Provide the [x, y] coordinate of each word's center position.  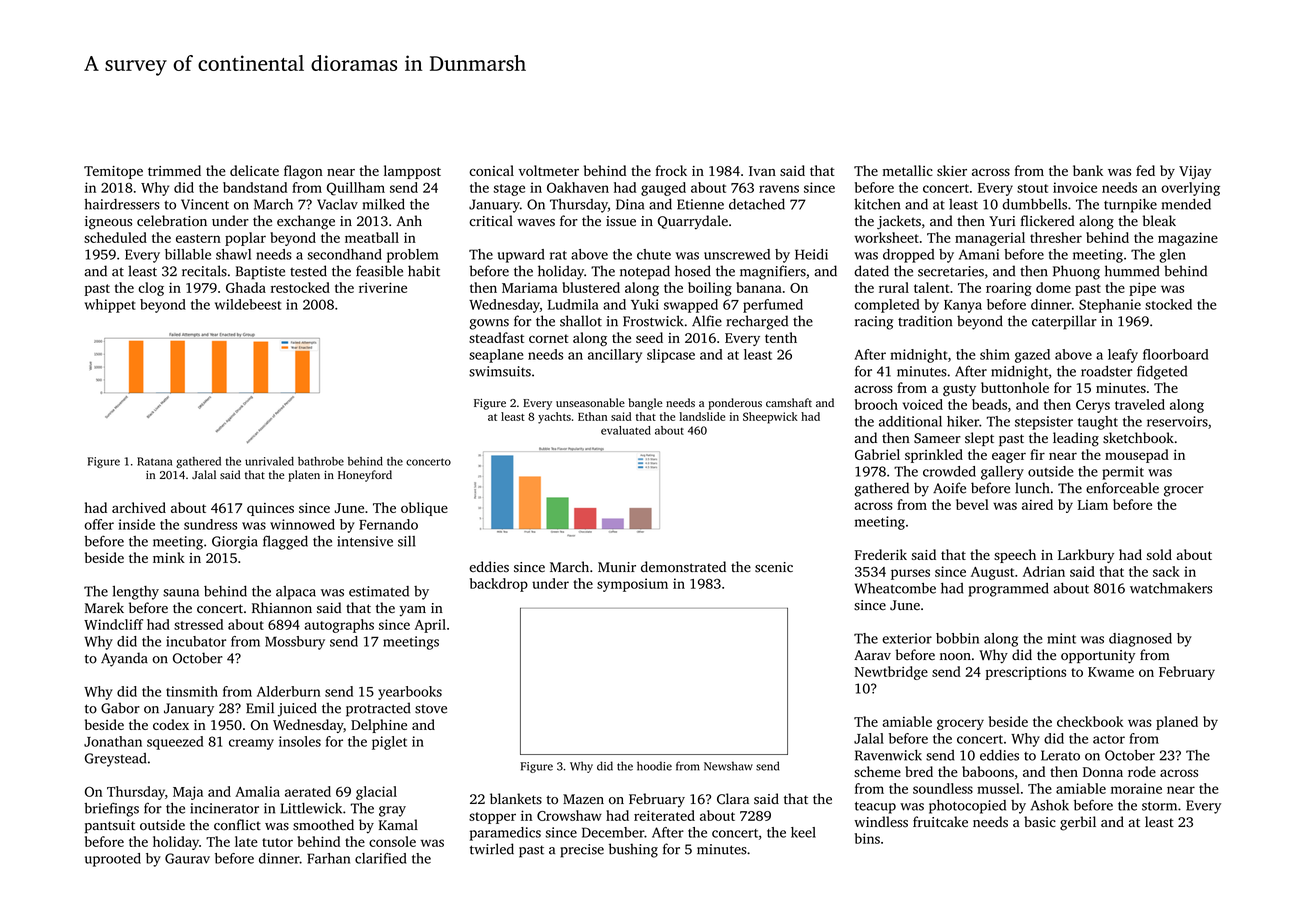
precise [582, 851]
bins [867, 838]
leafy [1123, 356]
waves [536, 223]
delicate [254, 170]
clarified [381, 858]
